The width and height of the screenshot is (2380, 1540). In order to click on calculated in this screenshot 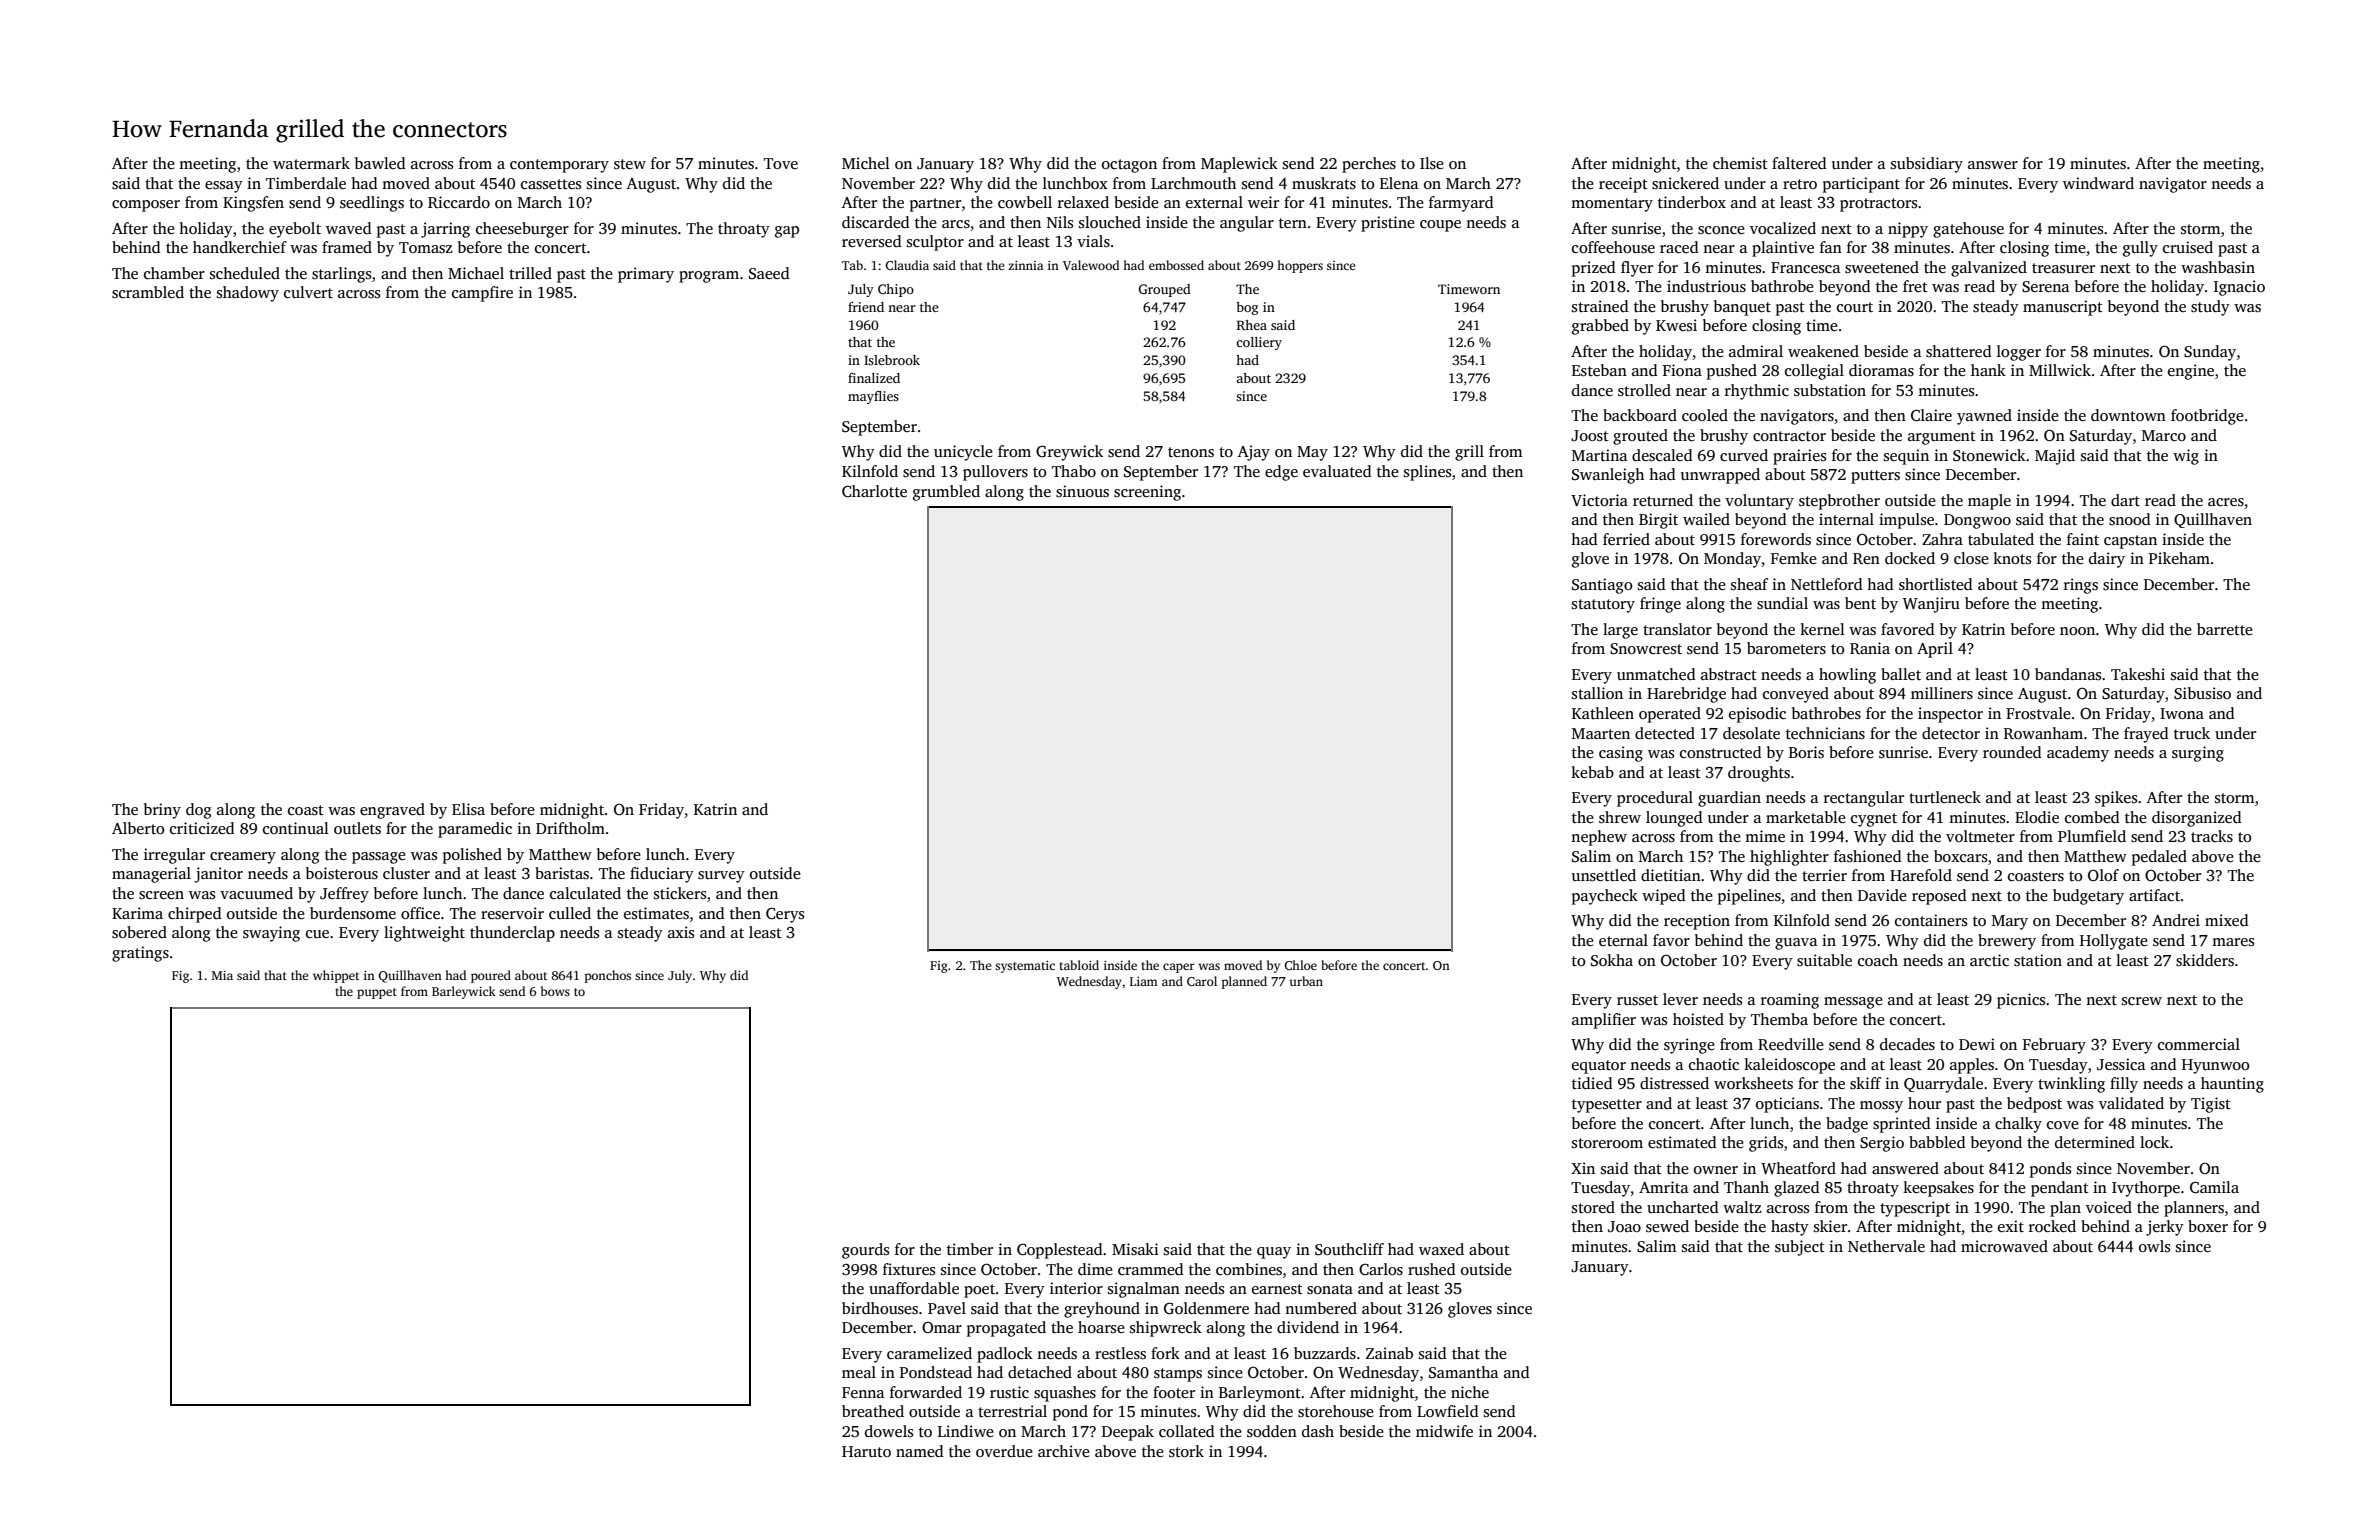, I will do `click(585, 893)`.
